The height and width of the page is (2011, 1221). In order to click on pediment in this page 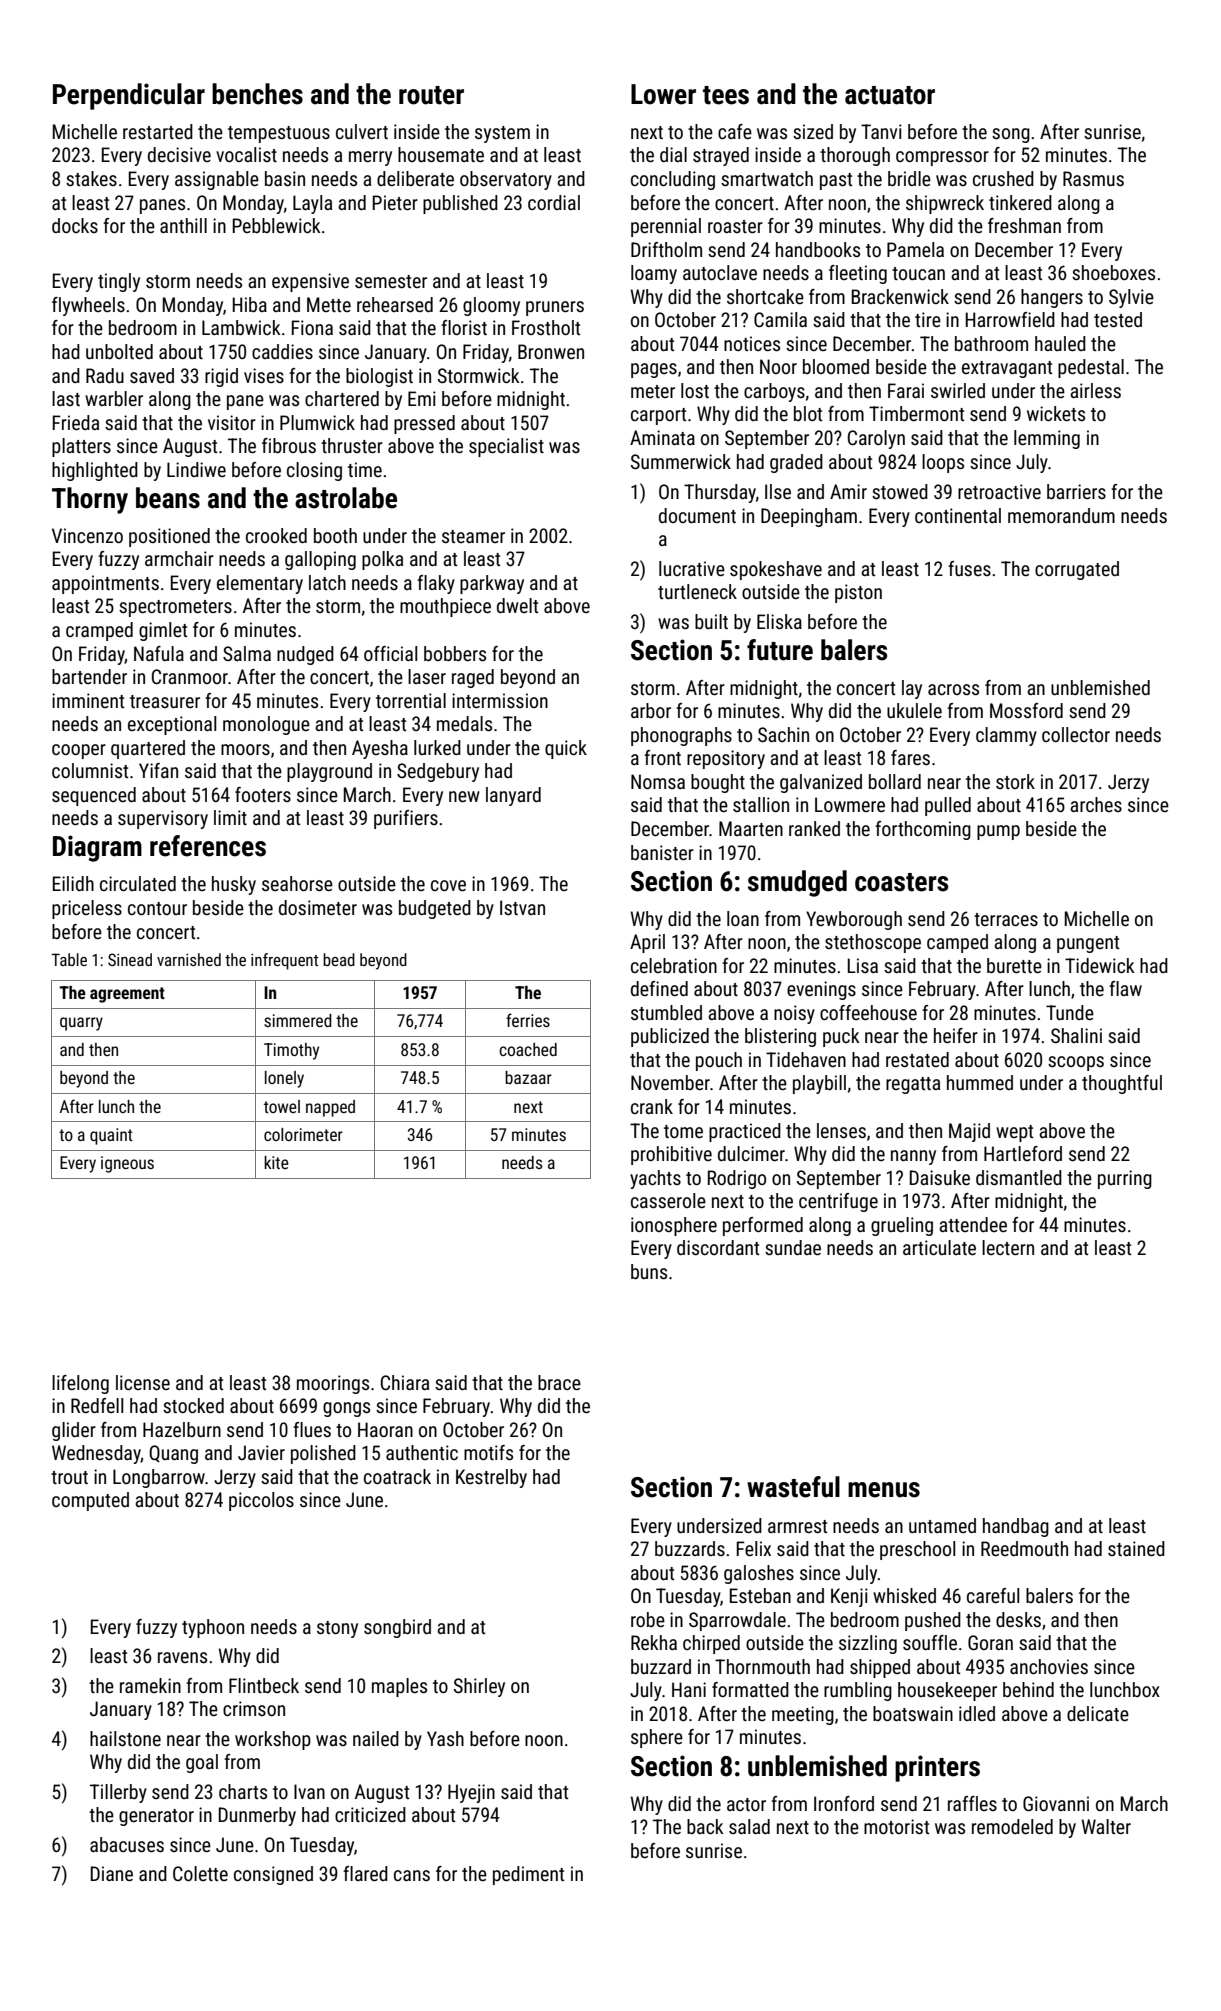, I will do `click(528, 1875)`.
